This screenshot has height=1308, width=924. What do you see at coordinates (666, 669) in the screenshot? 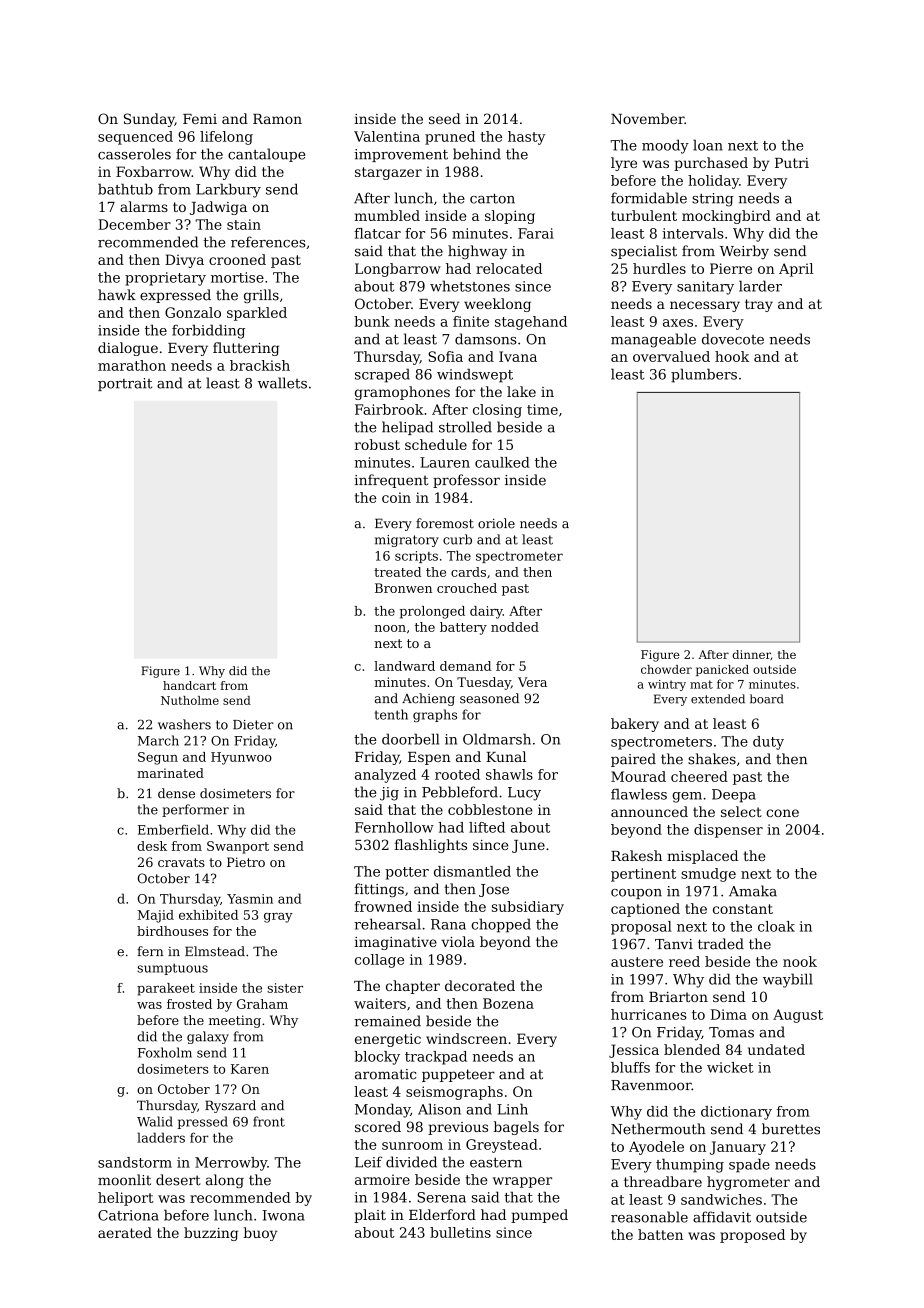
I see `chowder` at bounding box center [666, 669].
